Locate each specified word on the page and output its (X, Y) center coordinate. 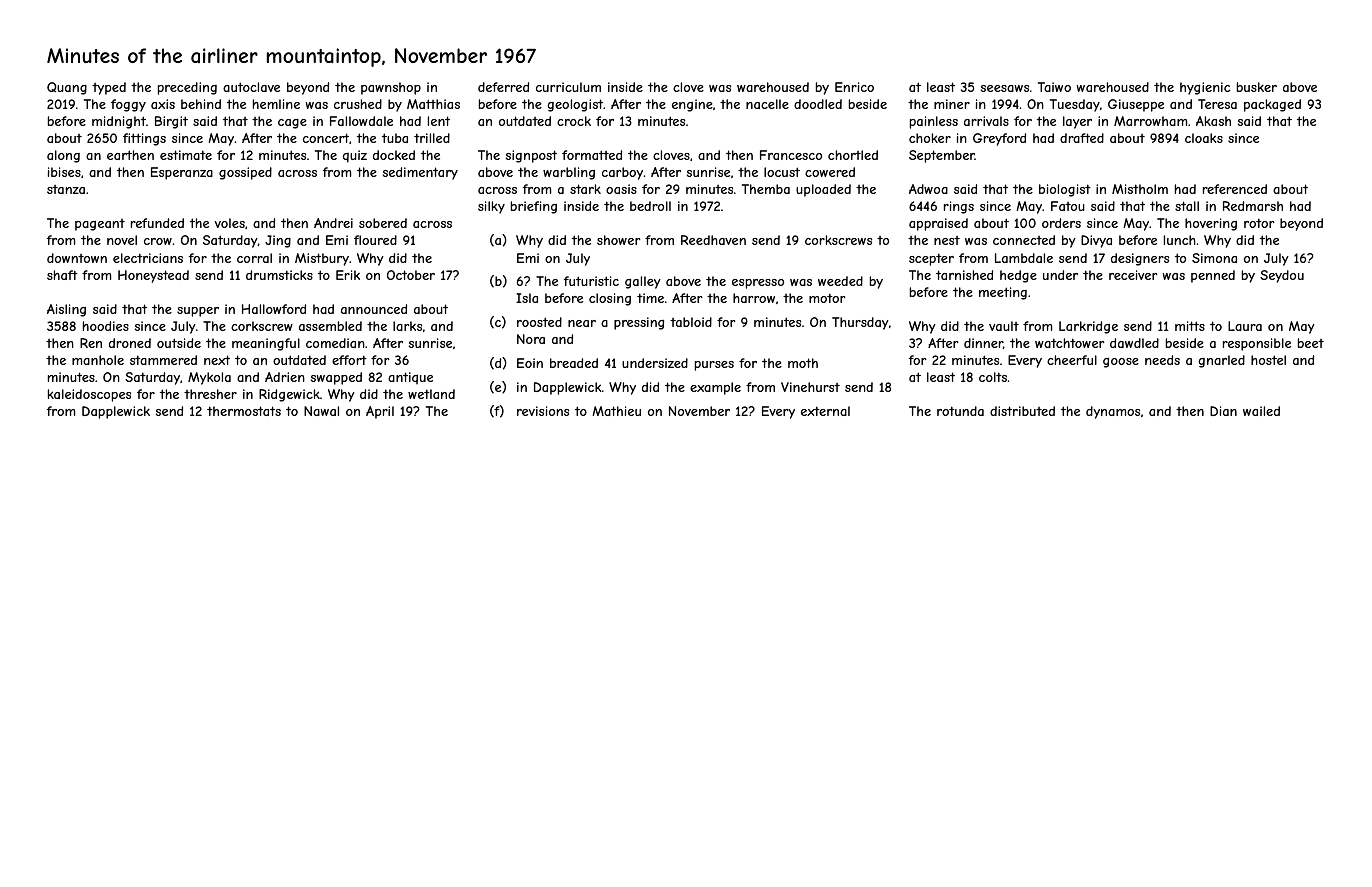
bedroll (650, 206)
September (942, 156)
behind (201, 104)
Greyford (999, 139)
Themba (766, 189)
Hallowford (274, 309)
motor (827, 298)
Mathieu (616, 411)
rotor (1259, 223)
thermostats (244, 411)
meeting (1003, 293)
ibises (64, 172)
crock (574, 121)
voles (230, 223)
